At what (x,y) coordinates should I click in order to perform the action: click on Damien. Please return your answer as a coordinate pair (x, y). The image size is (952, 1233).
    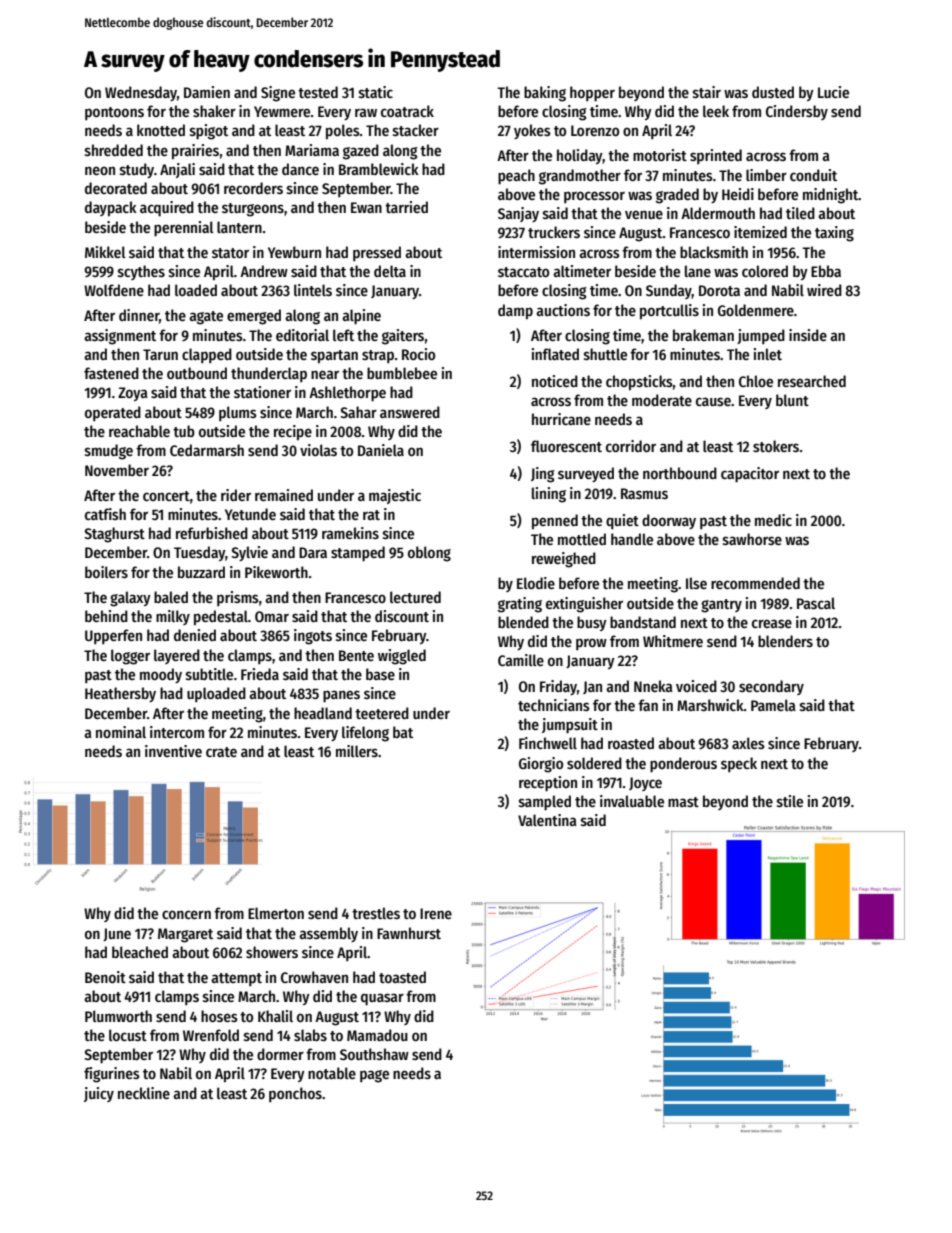
    Looking at the image, I should click on (207, 92).
